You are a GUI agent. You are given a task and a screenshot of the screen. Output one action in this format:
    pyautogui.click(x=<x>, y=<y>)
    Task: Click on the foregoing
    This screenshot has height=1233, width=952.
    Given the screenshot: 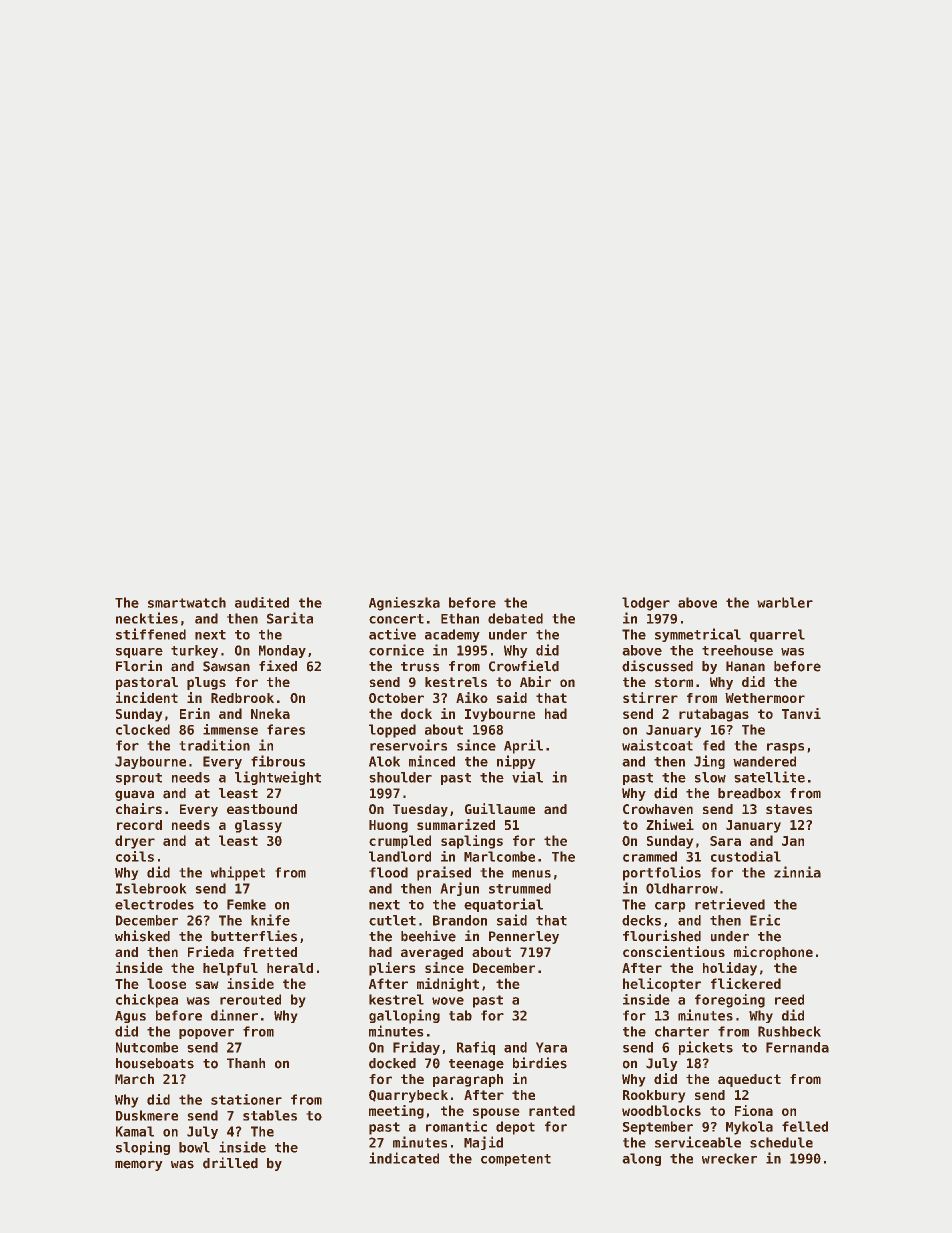 What is the action you would take?
    pyautogui.click(x=730, y=1001)
